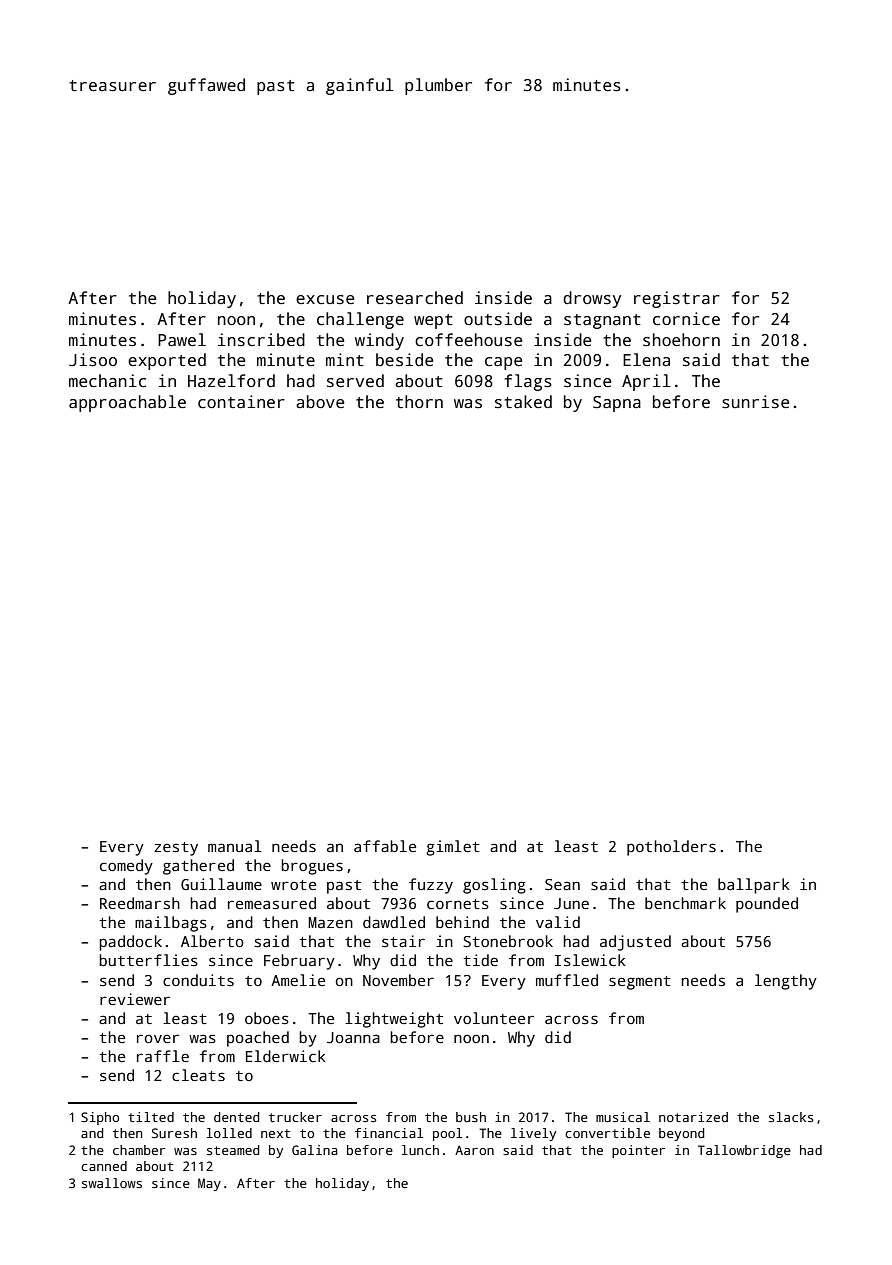 This page has width=892, height=1265. Describe the element at coordinates (420, 1150) in the page. I see `lunch` at that location.
